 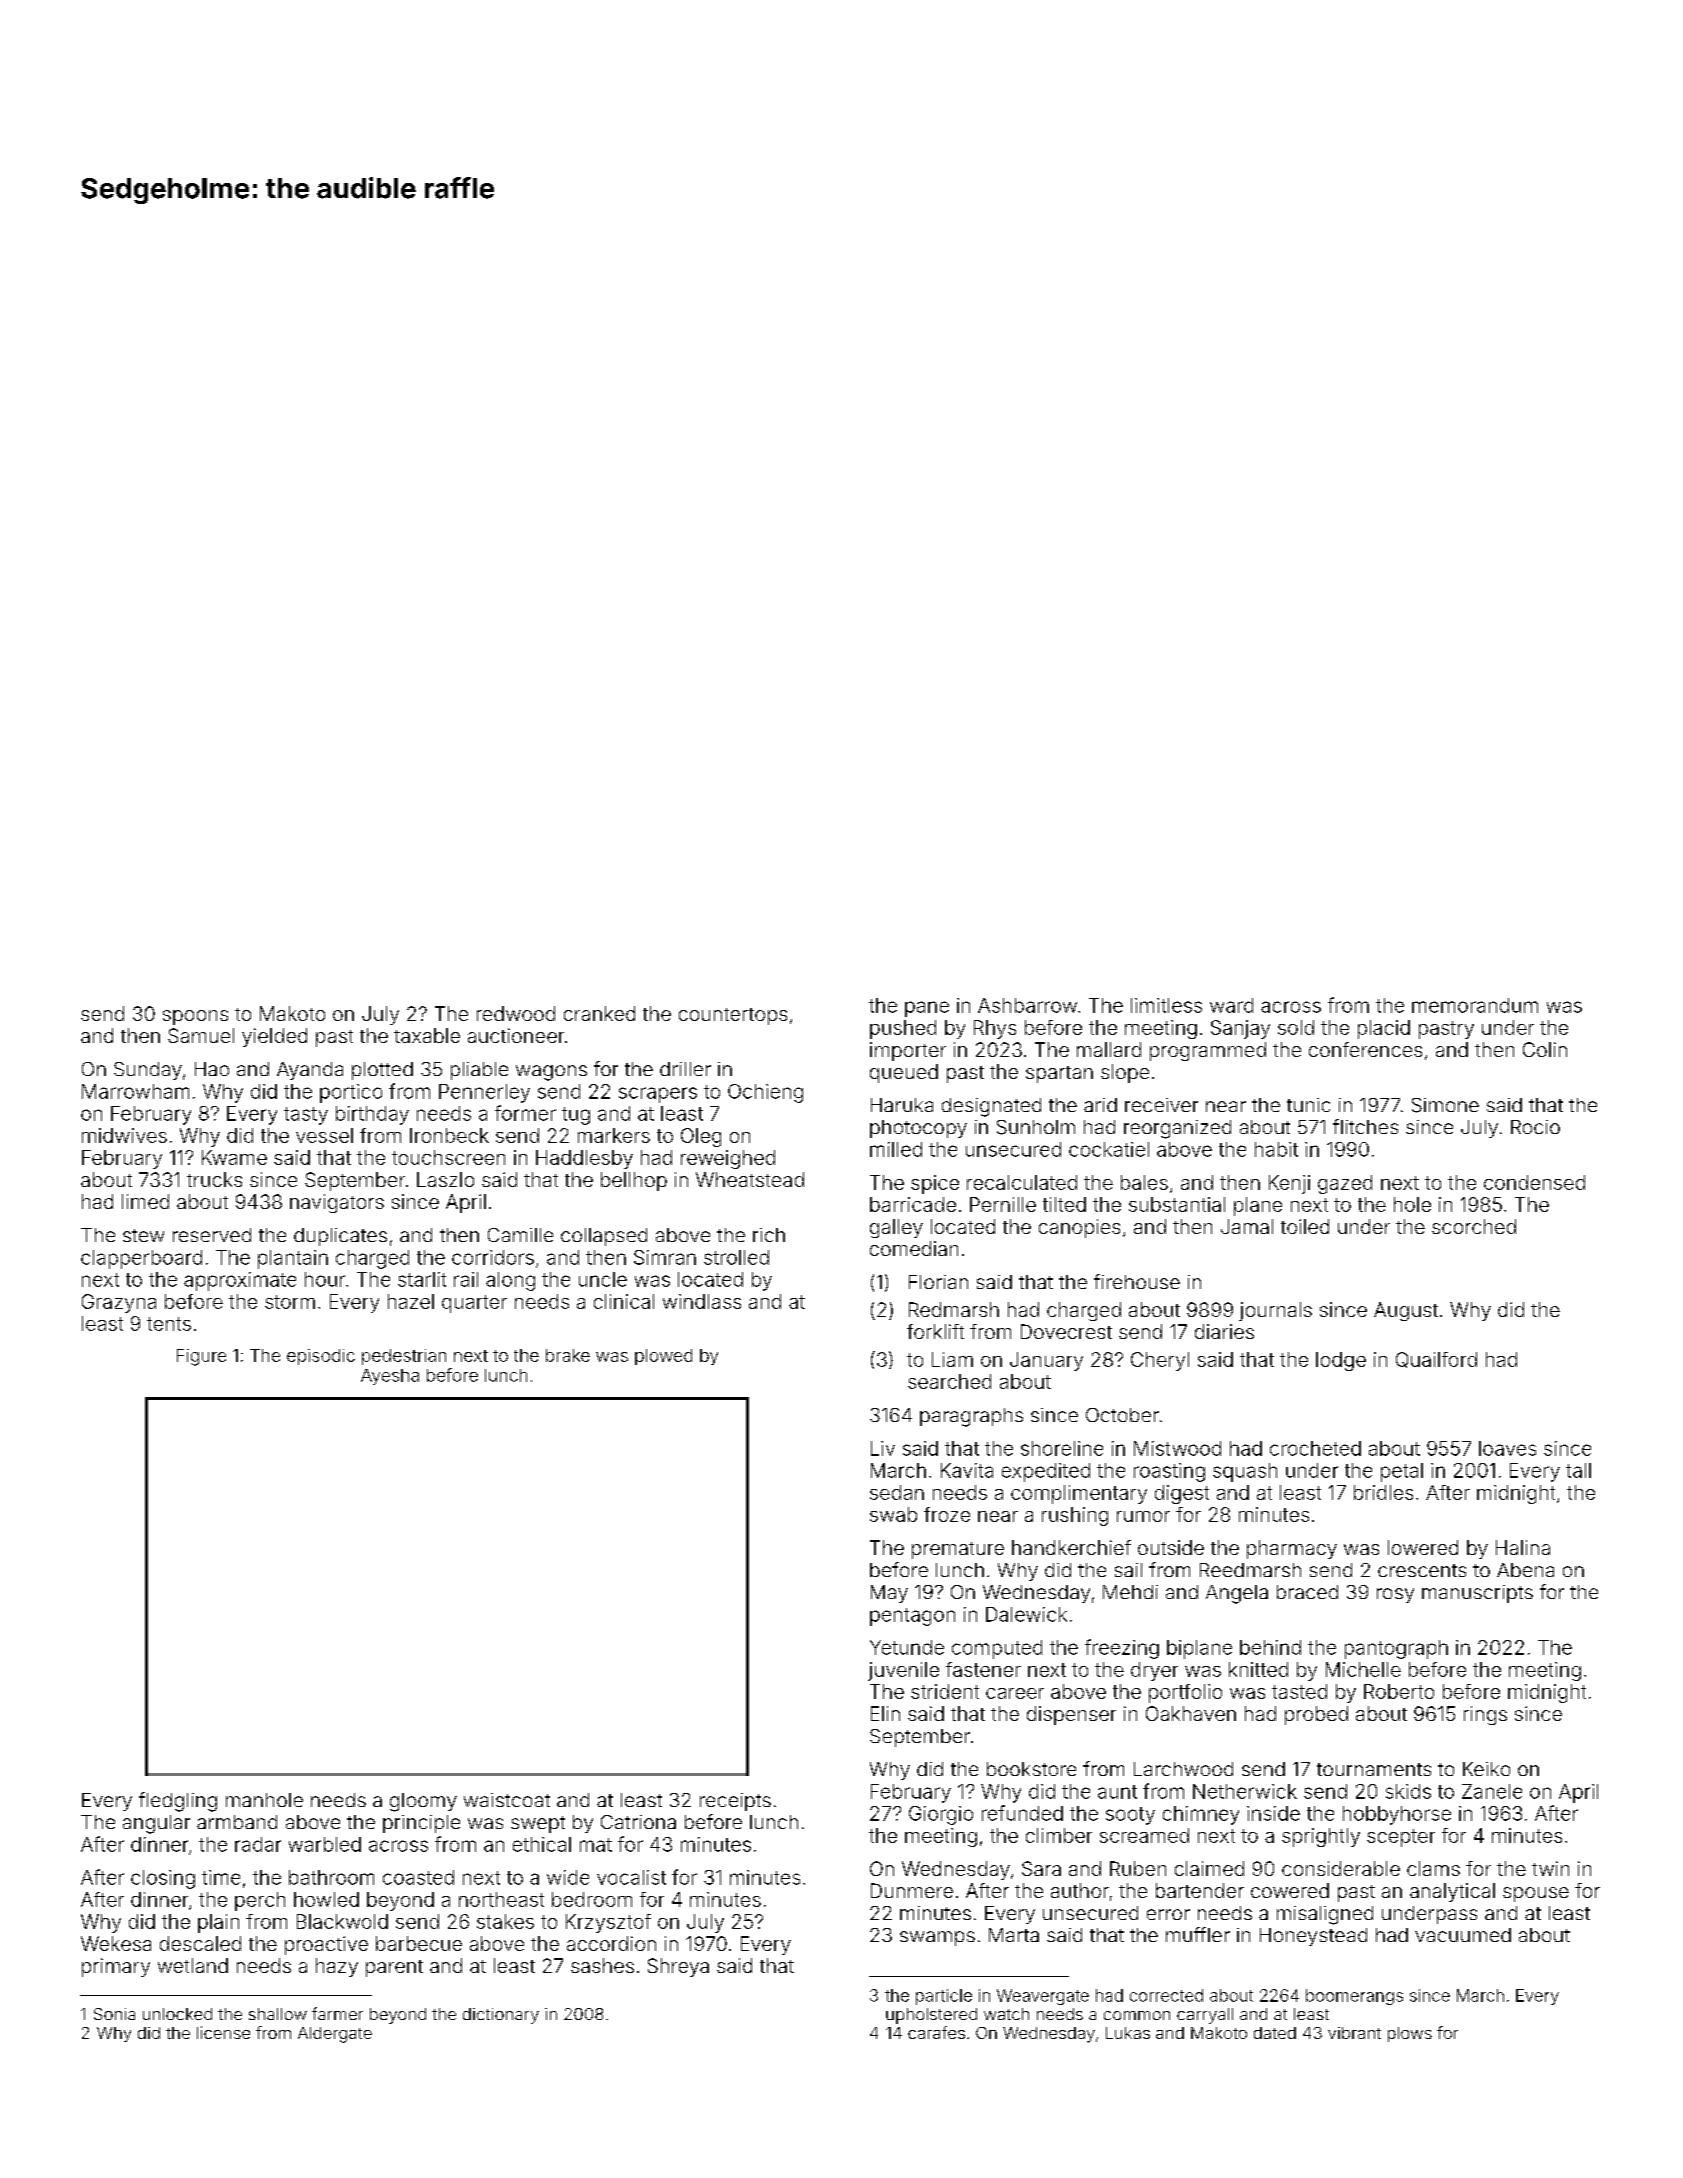 I want to click on Figure, so click(x=201, y=1357).
